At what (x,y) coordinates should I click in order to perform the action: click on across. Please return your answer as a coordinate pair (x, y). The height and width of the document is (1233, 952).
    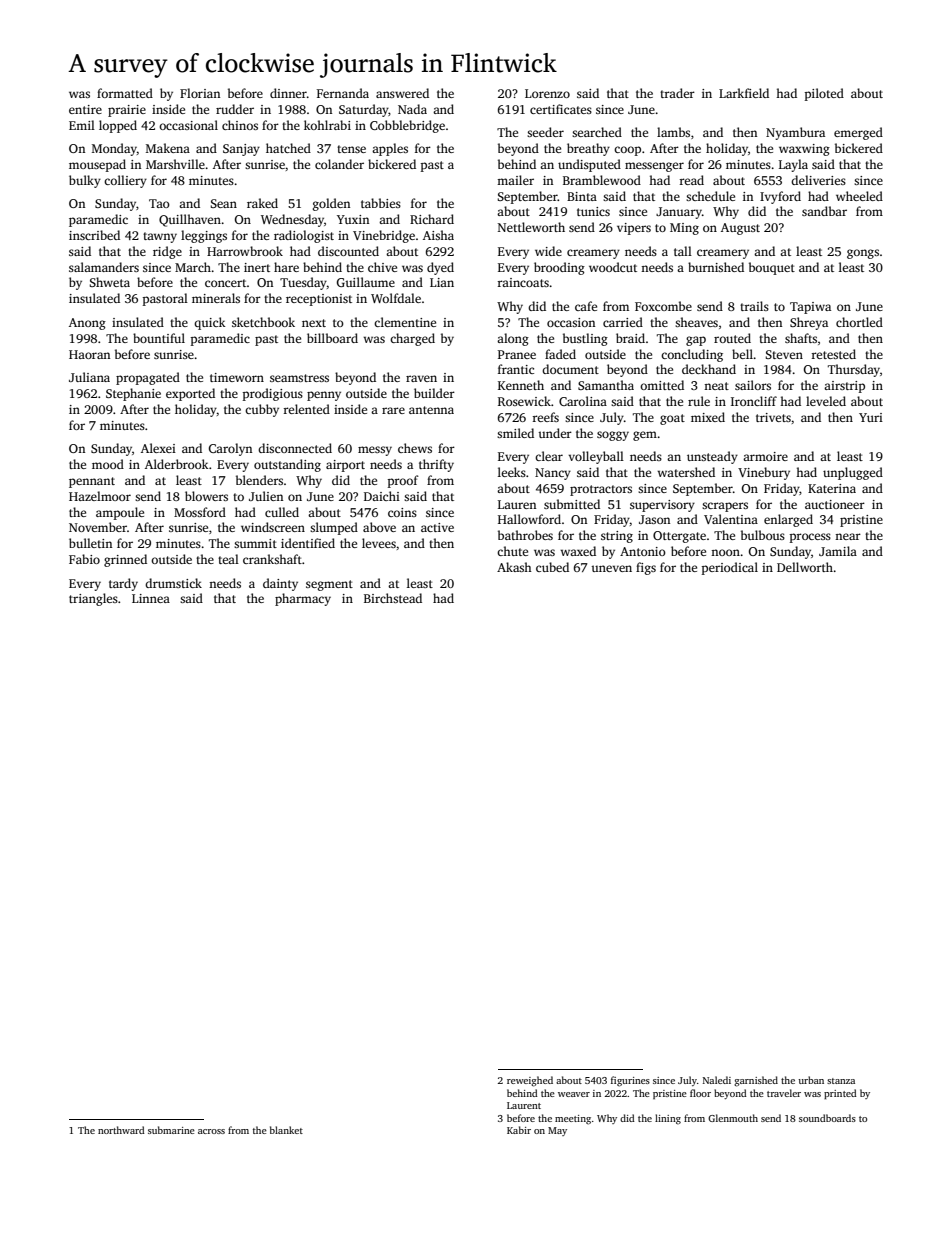
    Looking at the image, I should click on (211, 1131).
